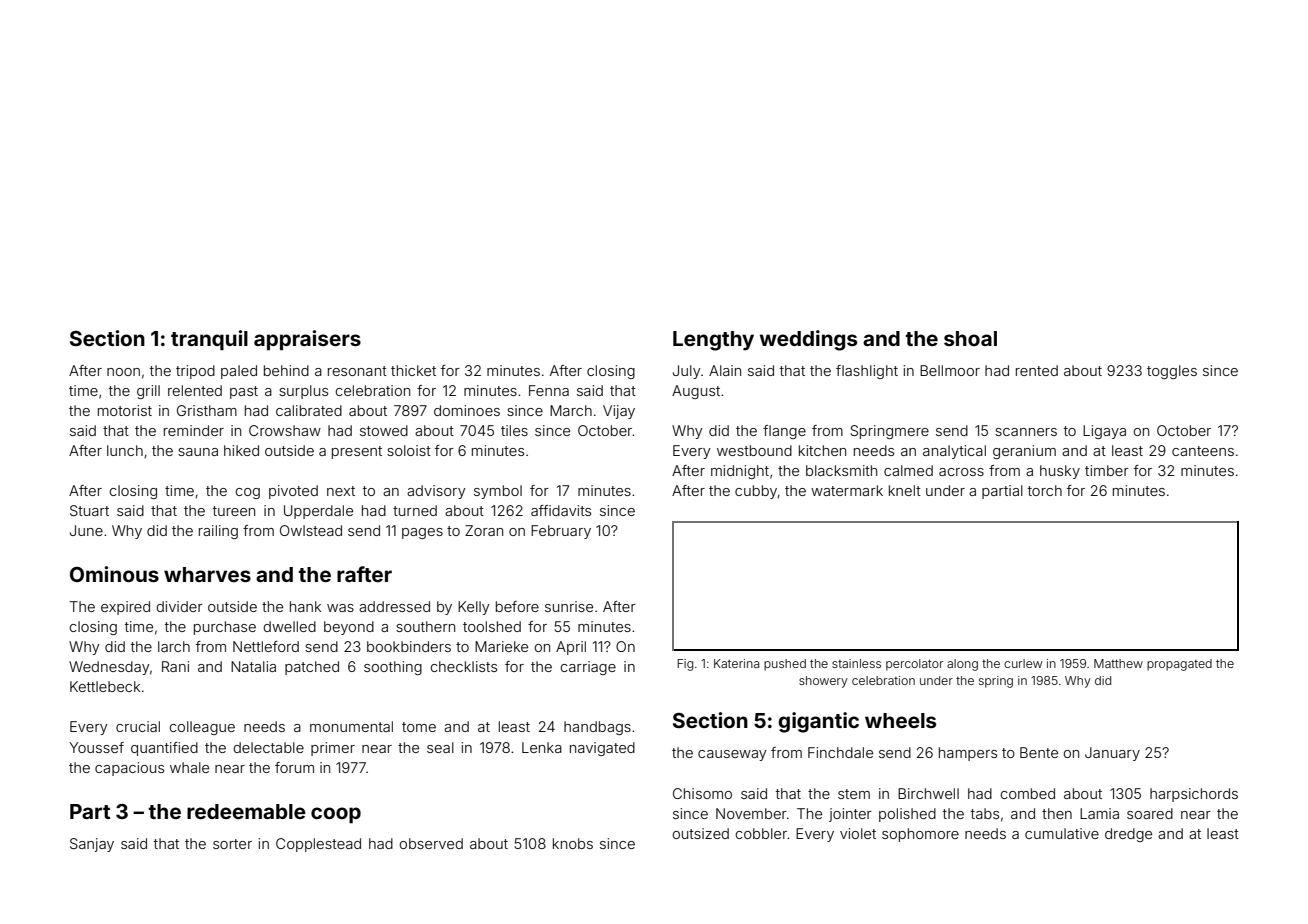  Describe the element at coordinates (970, 338) in the image. I see `shoal` at that location.
